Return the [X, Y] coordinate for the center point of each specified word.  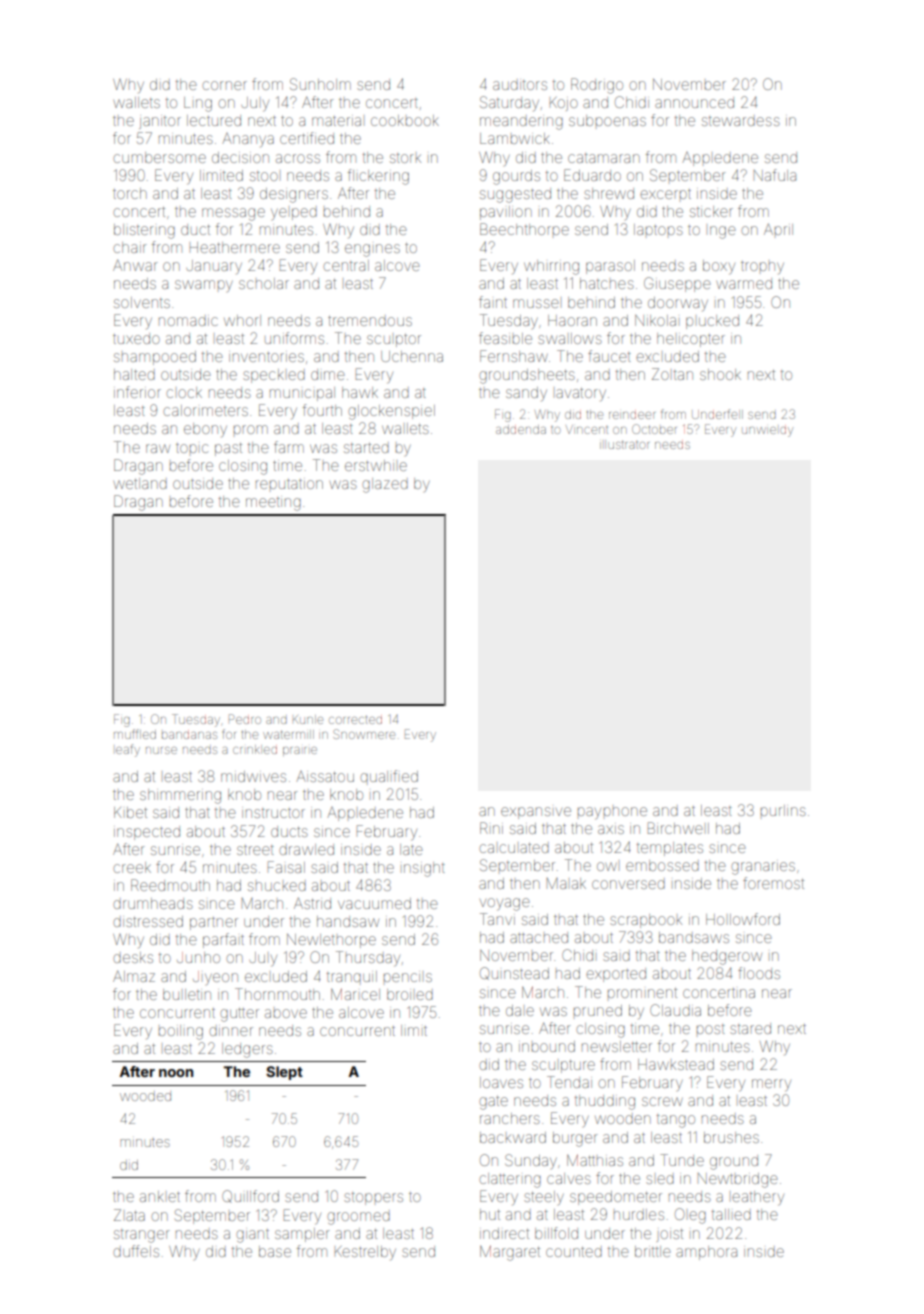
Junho [198, 957]
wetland [140, 483]
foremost [773, 883]
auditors [520, 85]
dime [328, 374]
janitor [160, 122]
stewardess [741, 121]
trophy [762, 267]
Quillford [250, 1196]
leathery [758, 1198]
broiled [410, 994]
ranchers [510, 1118]
